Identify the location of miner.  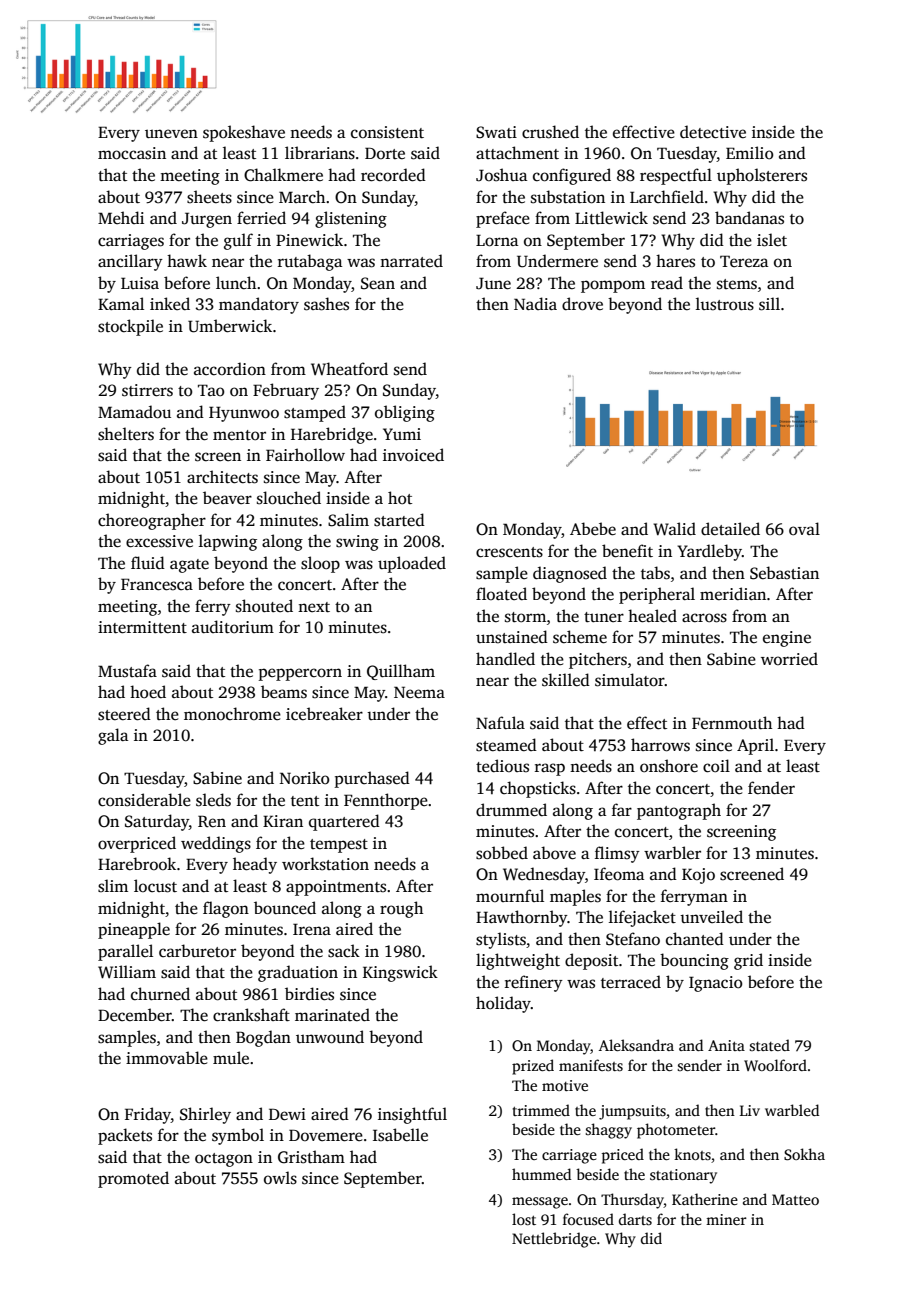
(726, 1219).
